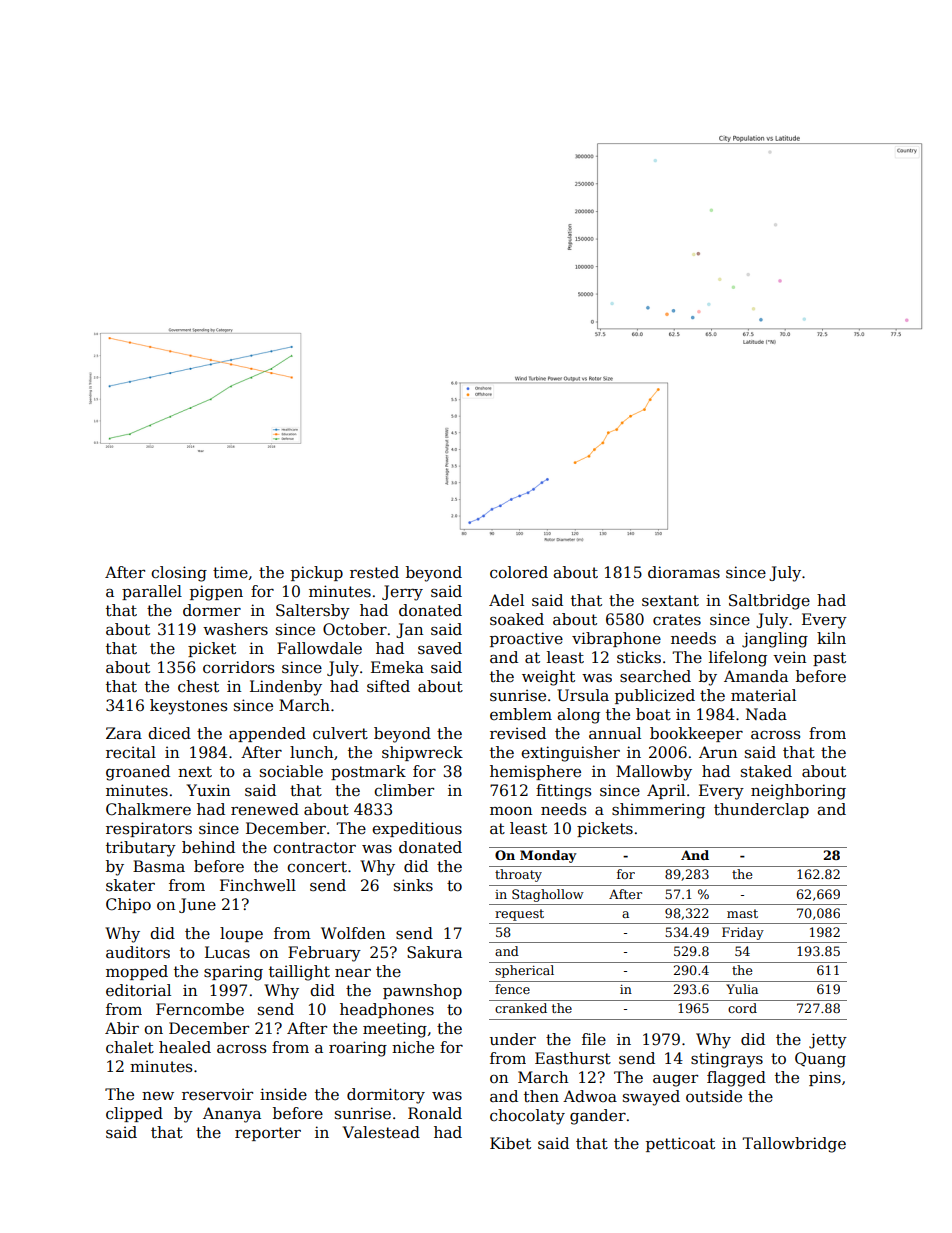  Describe the element at coordinates (387, 1010) in the page. I see `headphones` at that location.
